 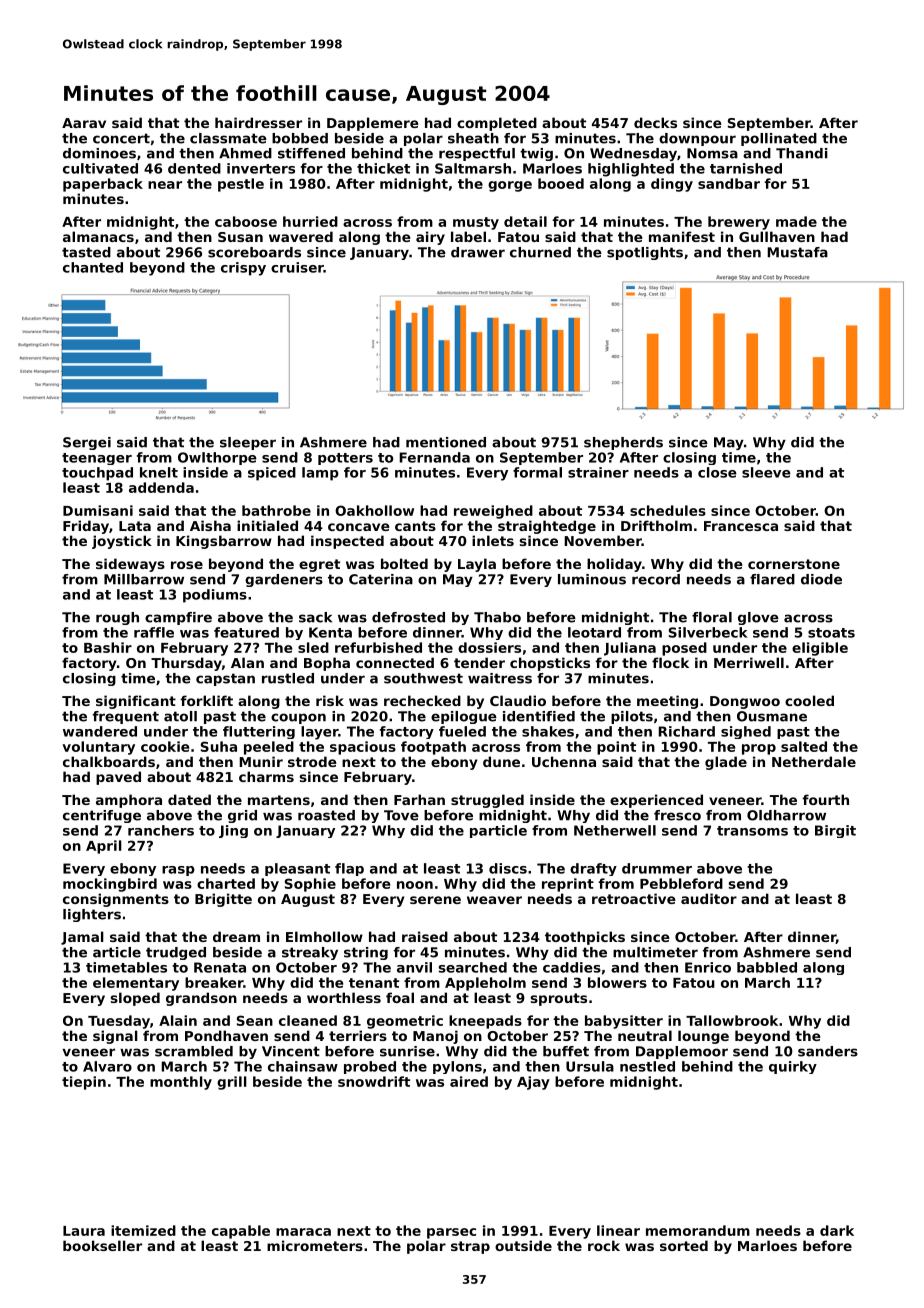 I want to click on noon, so click(x=415, y=885).
